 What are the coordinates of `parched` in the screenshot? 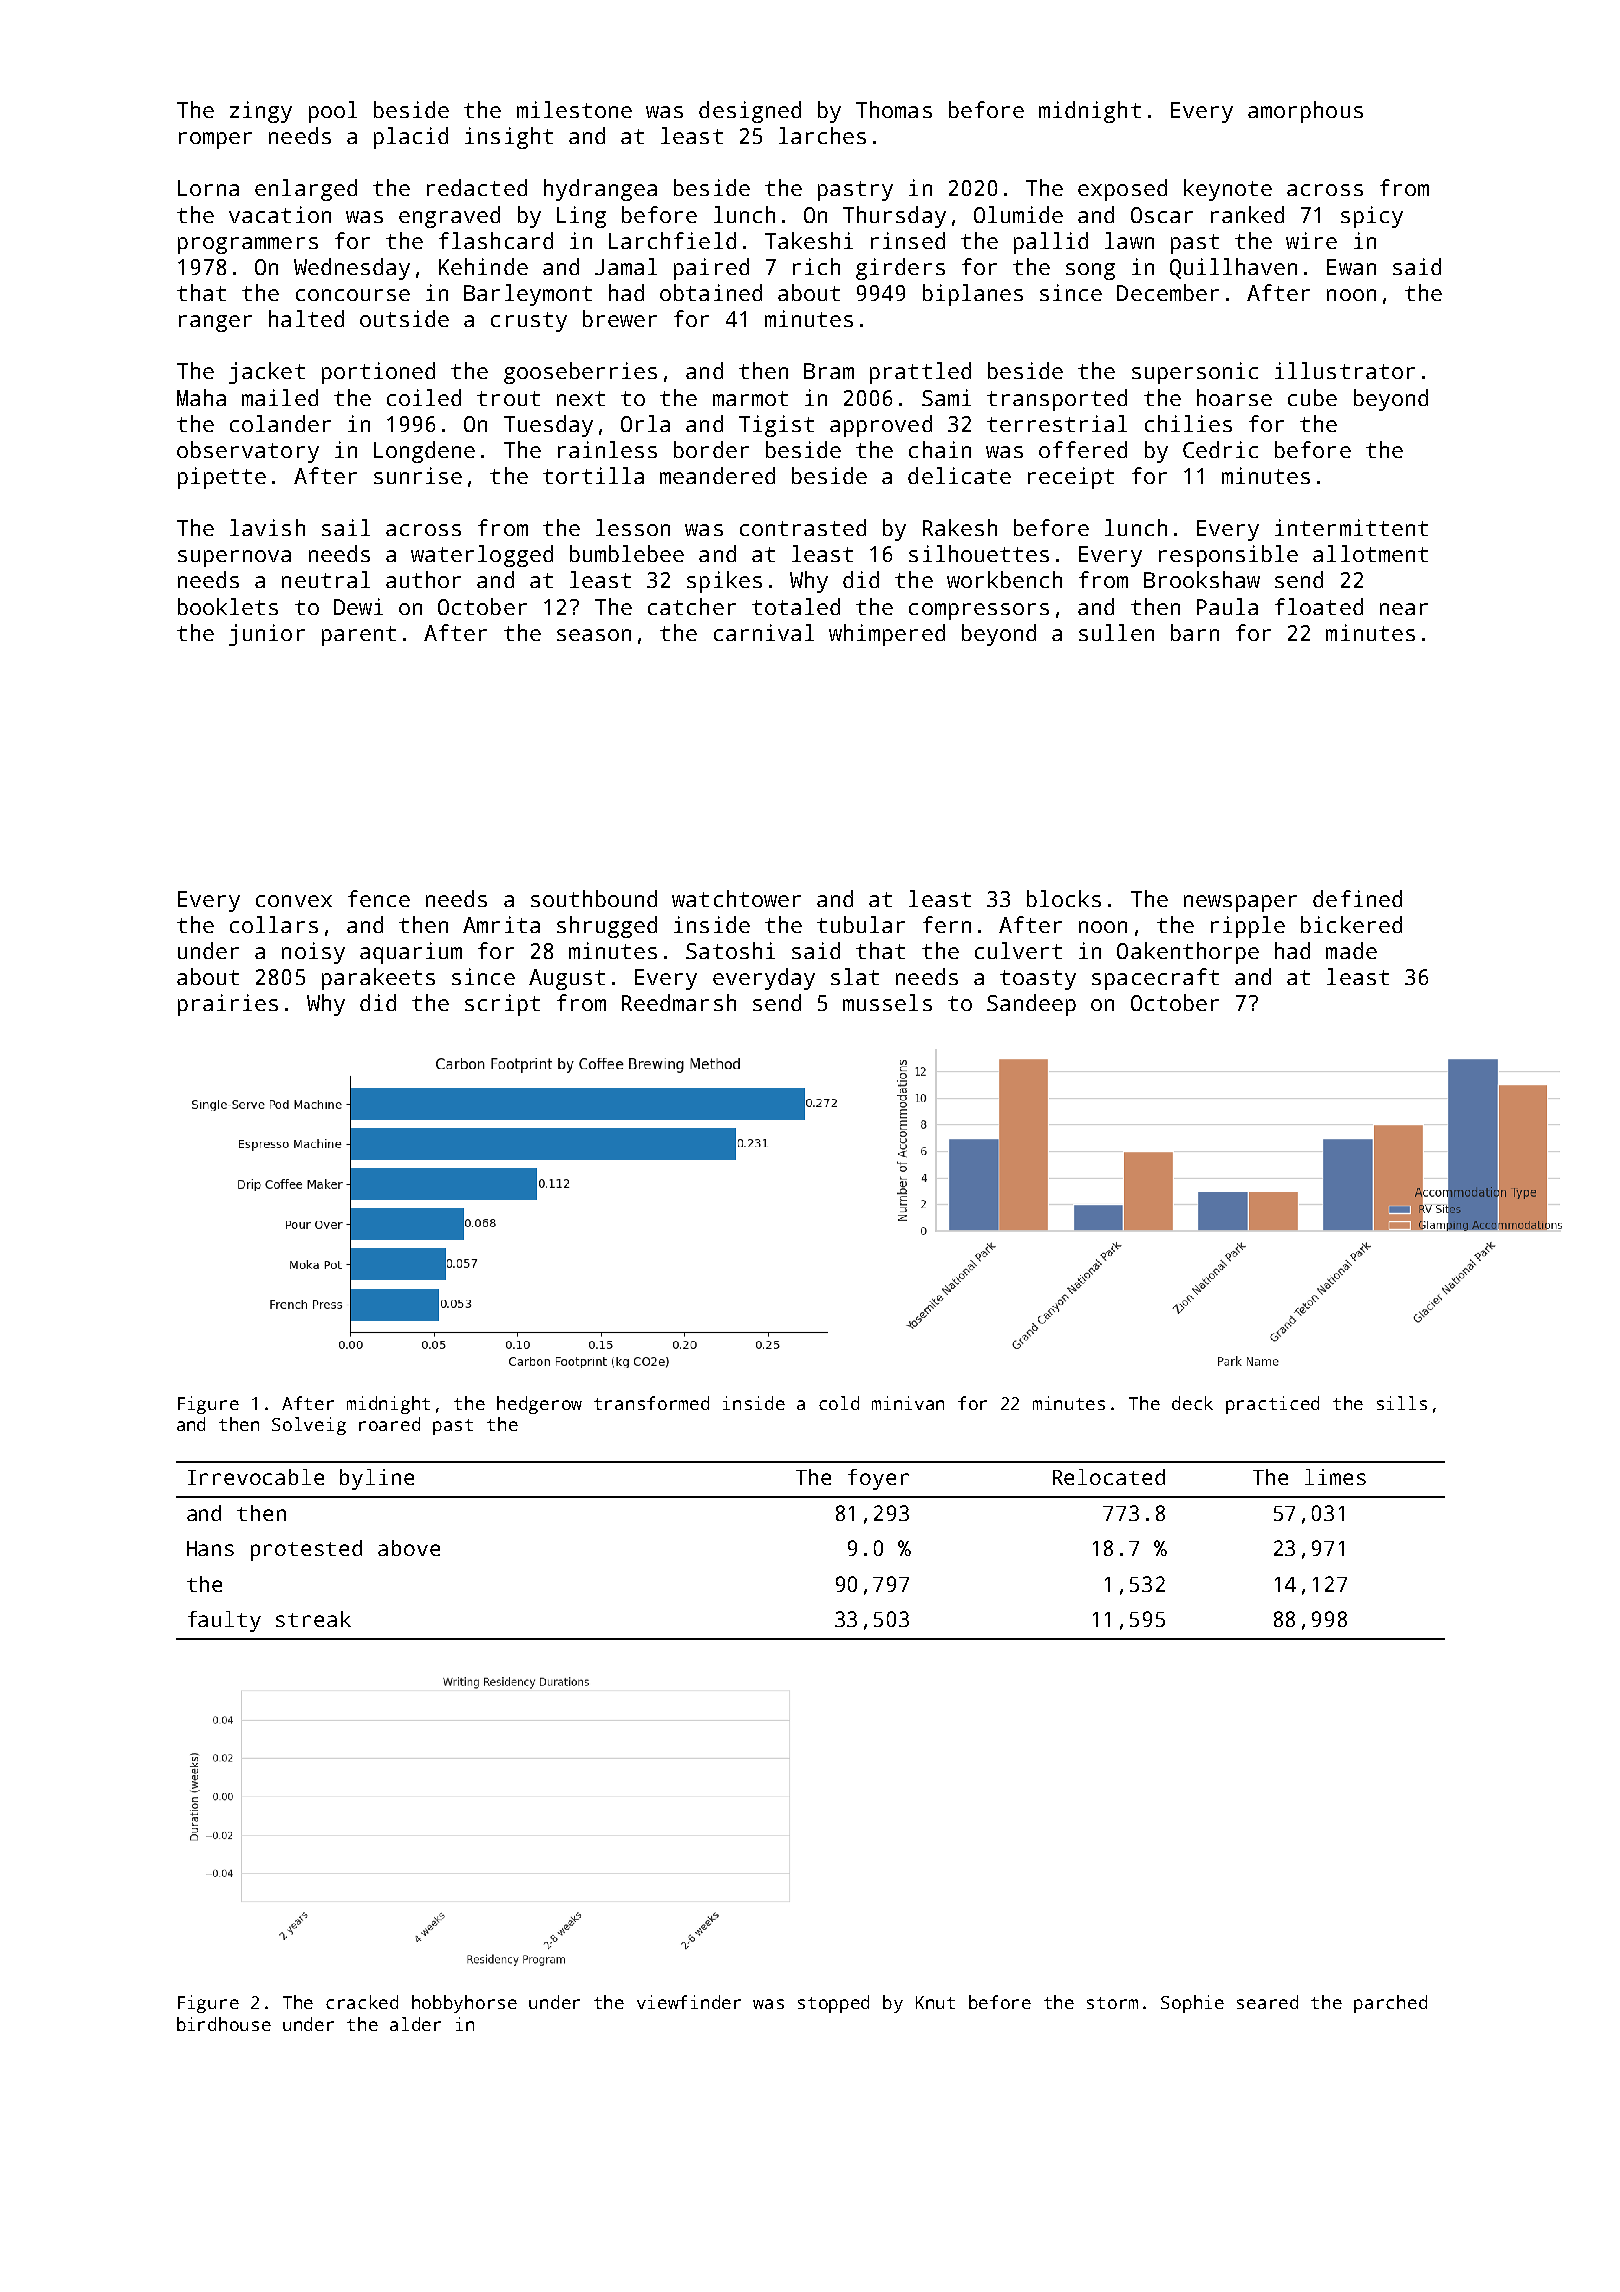 It's located at (1390, 2004).
